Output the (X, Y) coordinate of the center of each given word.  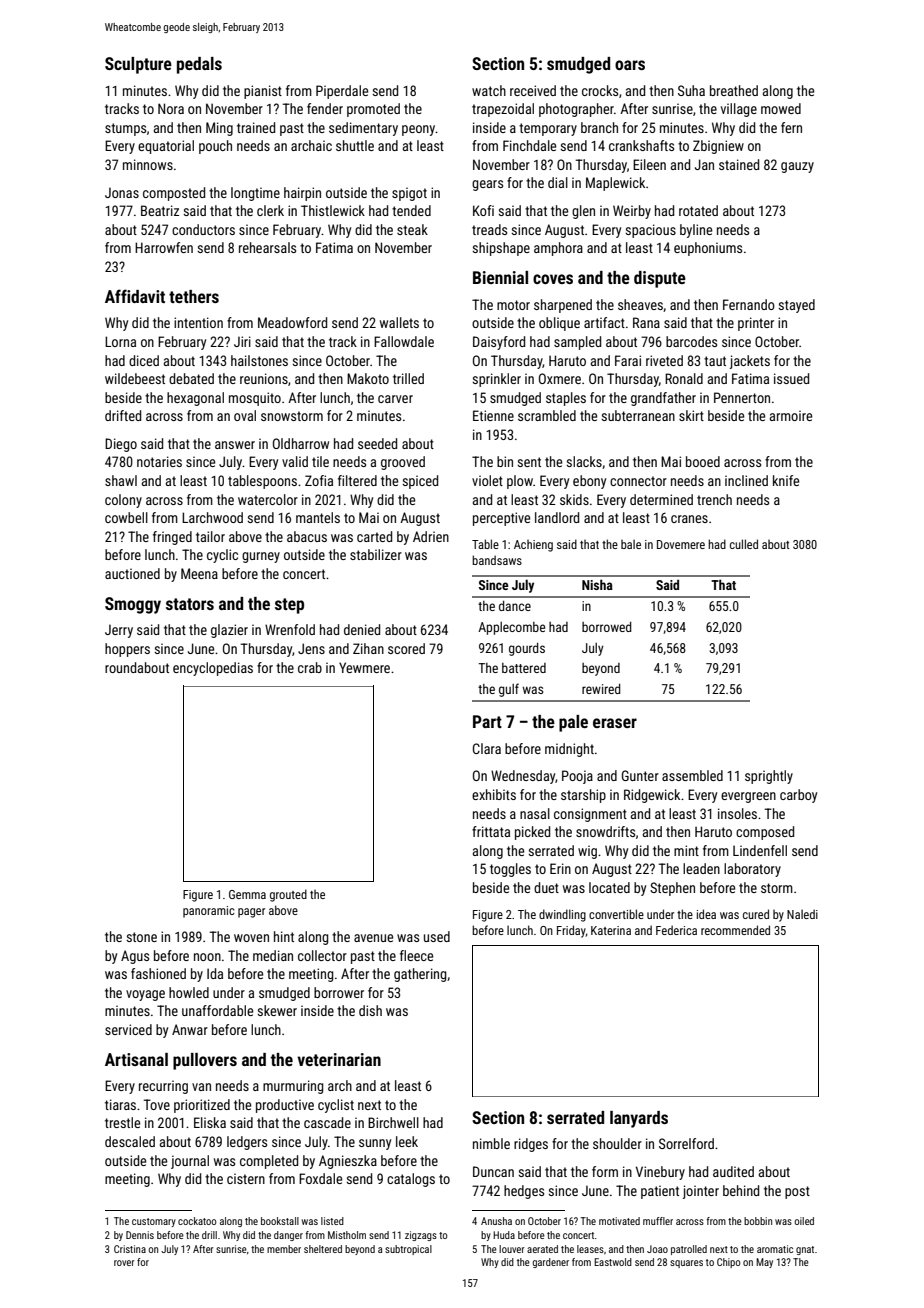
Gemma (247, 894)
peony (419, 130)
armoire (791, 415)
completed (269, 1162)
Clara (487, 748)
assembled (692, 775)
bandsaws (497, 560)
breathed (734, 90)
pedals (199, 65)
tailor (210, 536)
